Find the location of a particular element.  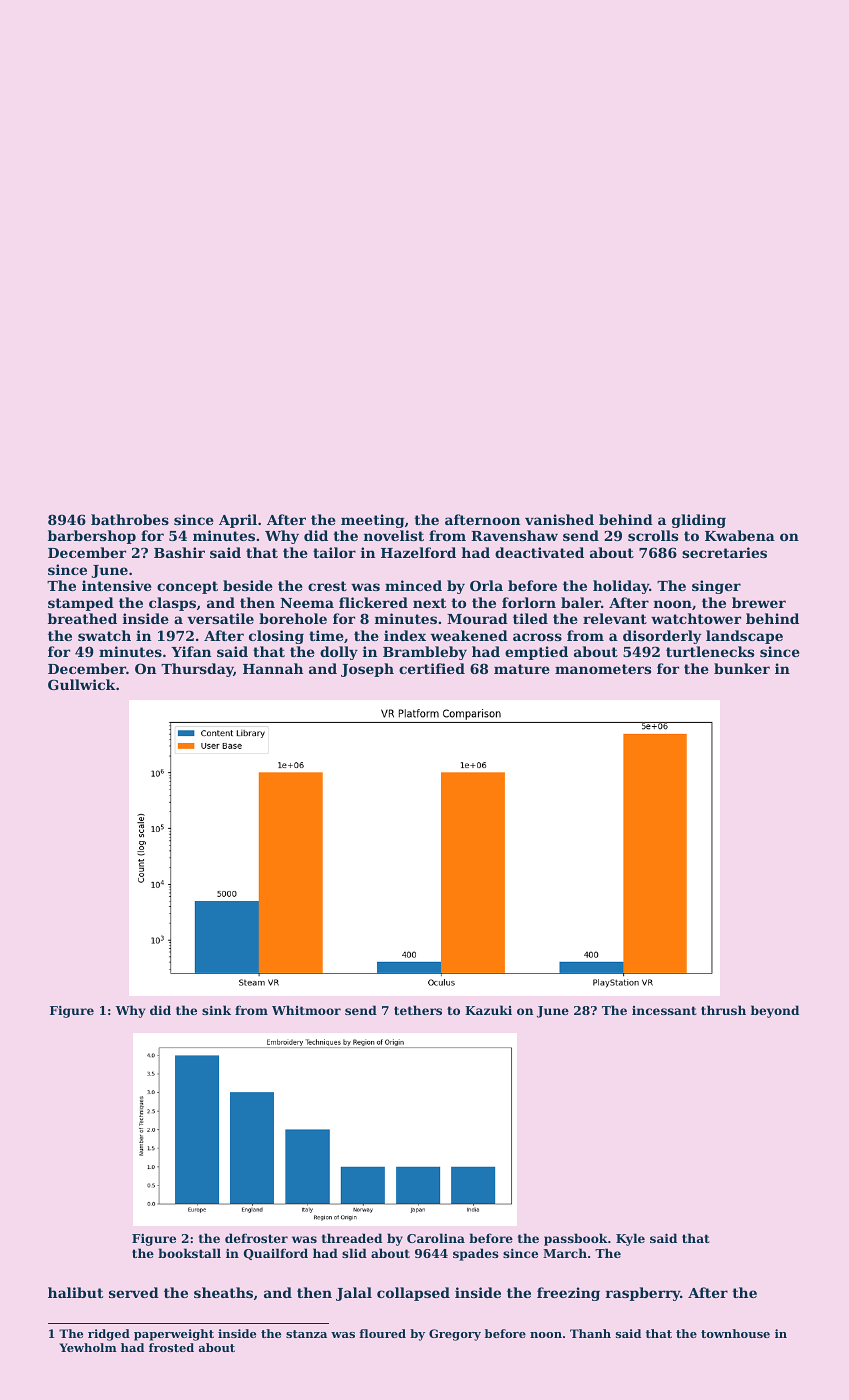

sink is located at coordinates (216, 1010).
